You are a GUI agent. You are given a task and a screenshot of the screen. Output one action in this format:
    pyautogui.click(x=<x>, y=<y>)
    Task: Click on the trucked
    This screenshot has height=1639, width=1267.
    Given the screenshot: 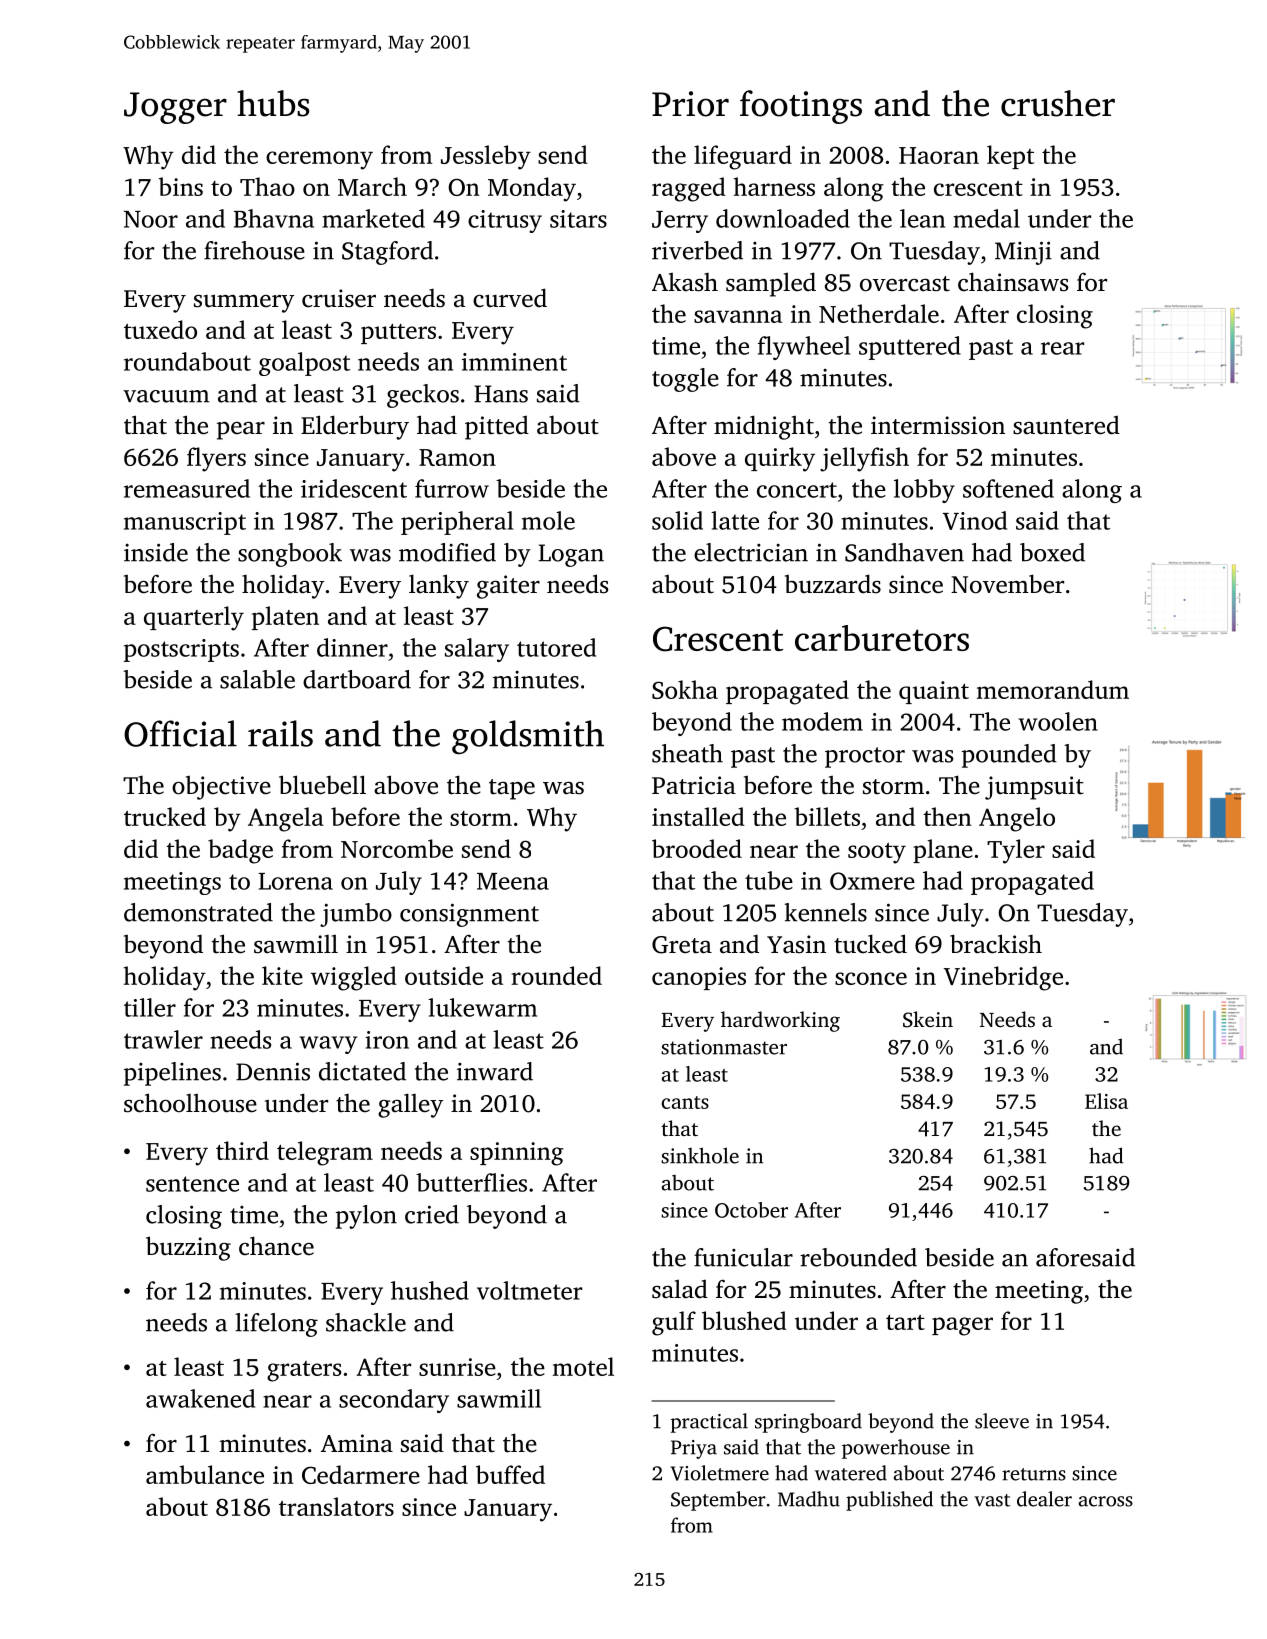 What is the action you would take?
    pyautogui.click(x=165, y=816)
